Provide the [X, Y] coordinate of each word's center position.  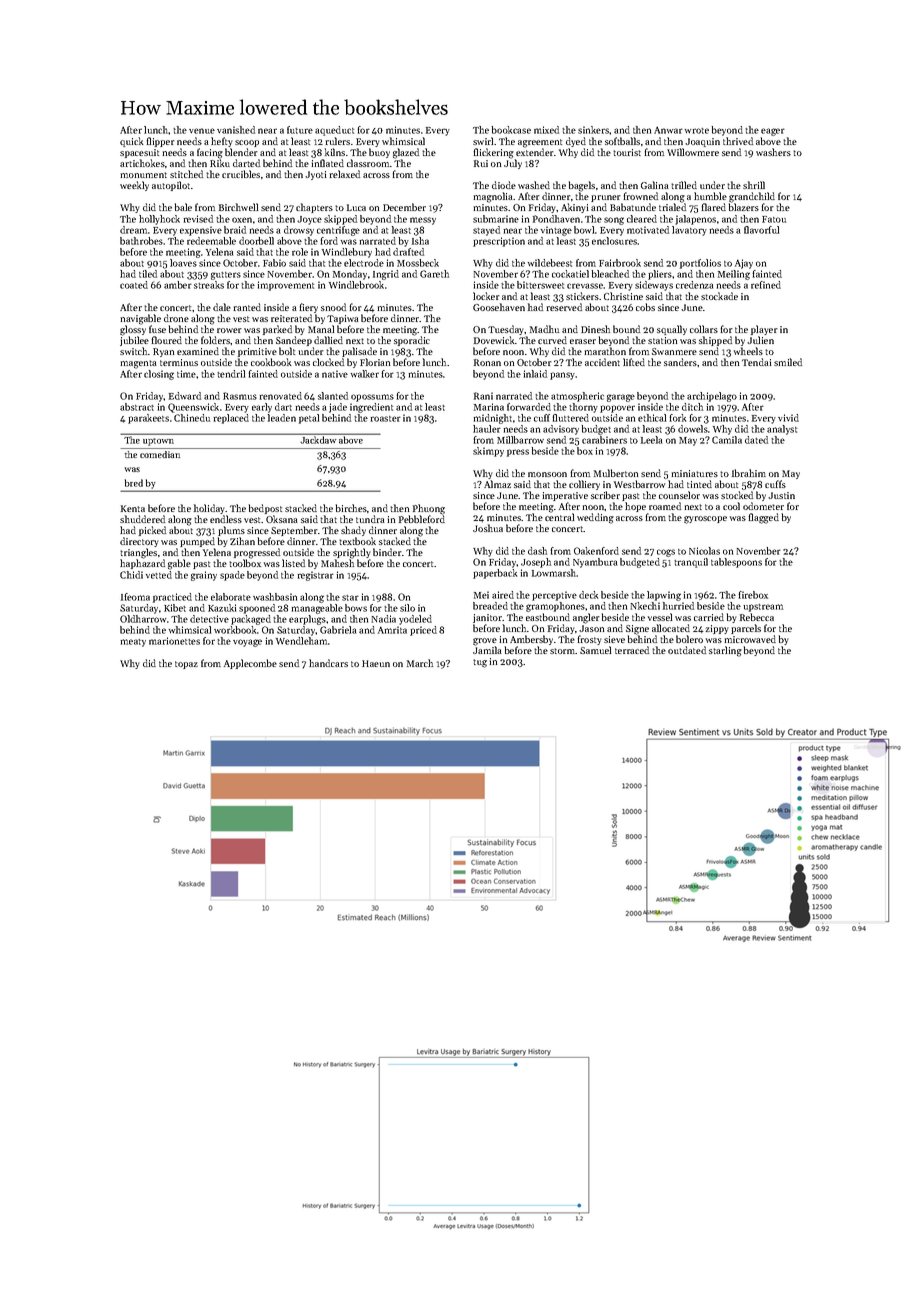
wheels [748, 351]
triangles [138, 553]
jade [338, 408]
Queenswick [193, 408]
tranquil [691, 563]
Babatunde [633, 207]
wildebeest [550, 263]
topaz [186, 665]
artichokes [142, 163]
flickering [493, 153]
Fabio [274, 263]
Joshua [488, 528]
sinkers [593, 130]
